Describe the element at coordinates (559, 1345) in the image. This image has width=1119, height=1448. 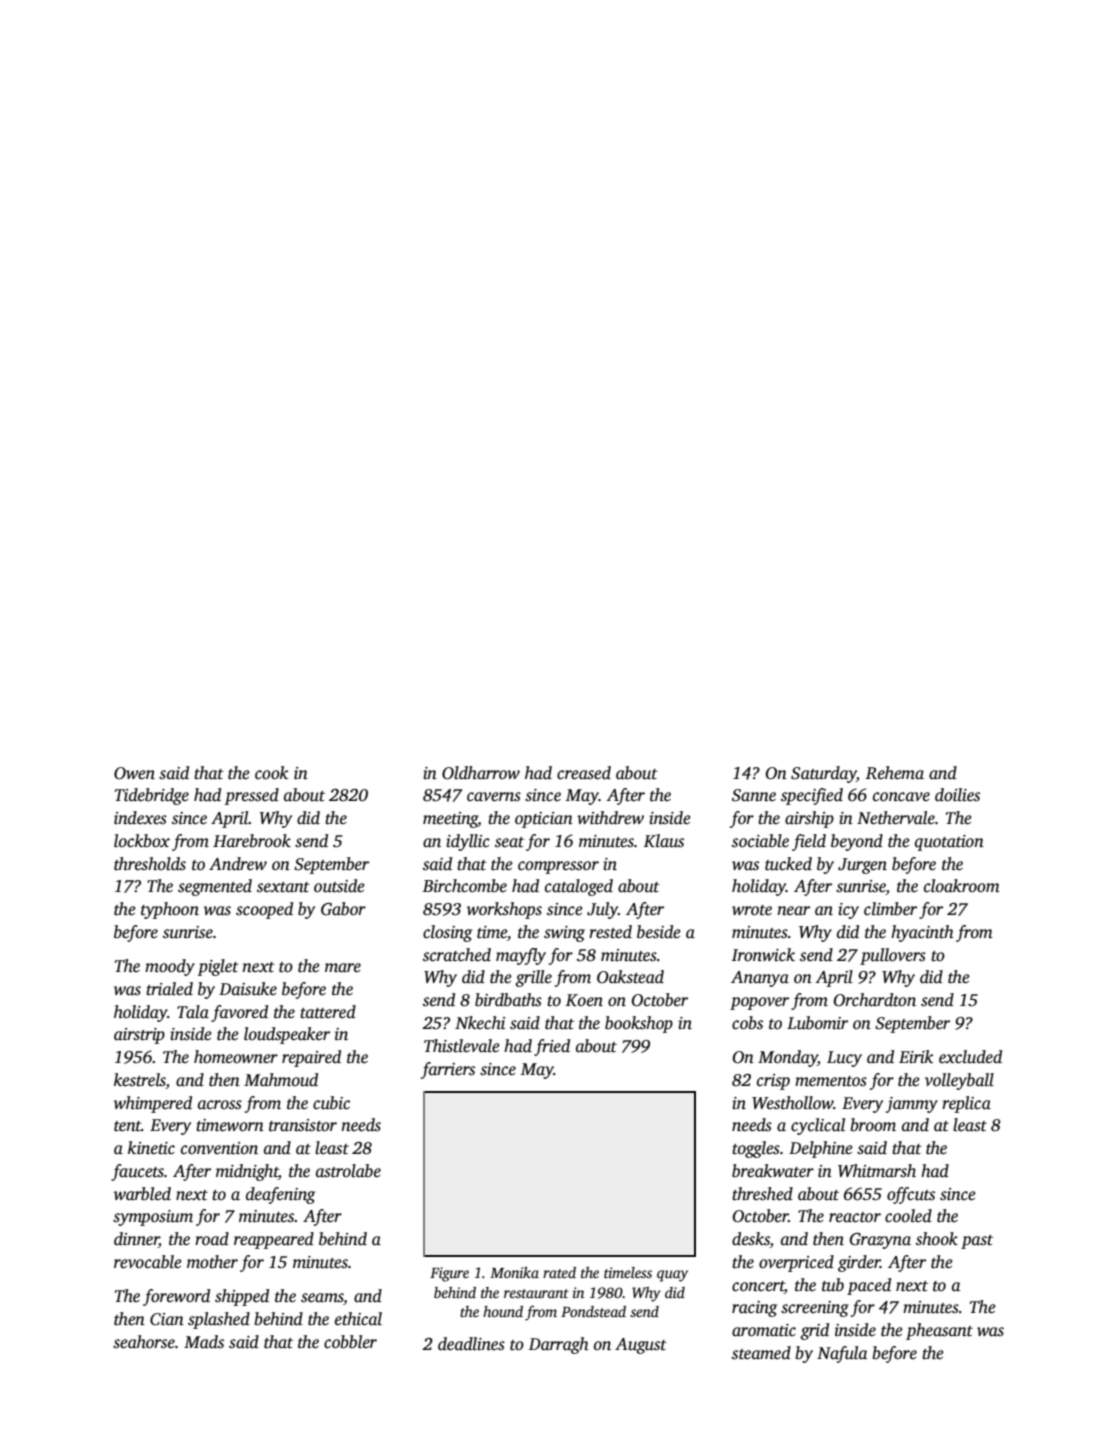
I see `Darragh` at that location.
